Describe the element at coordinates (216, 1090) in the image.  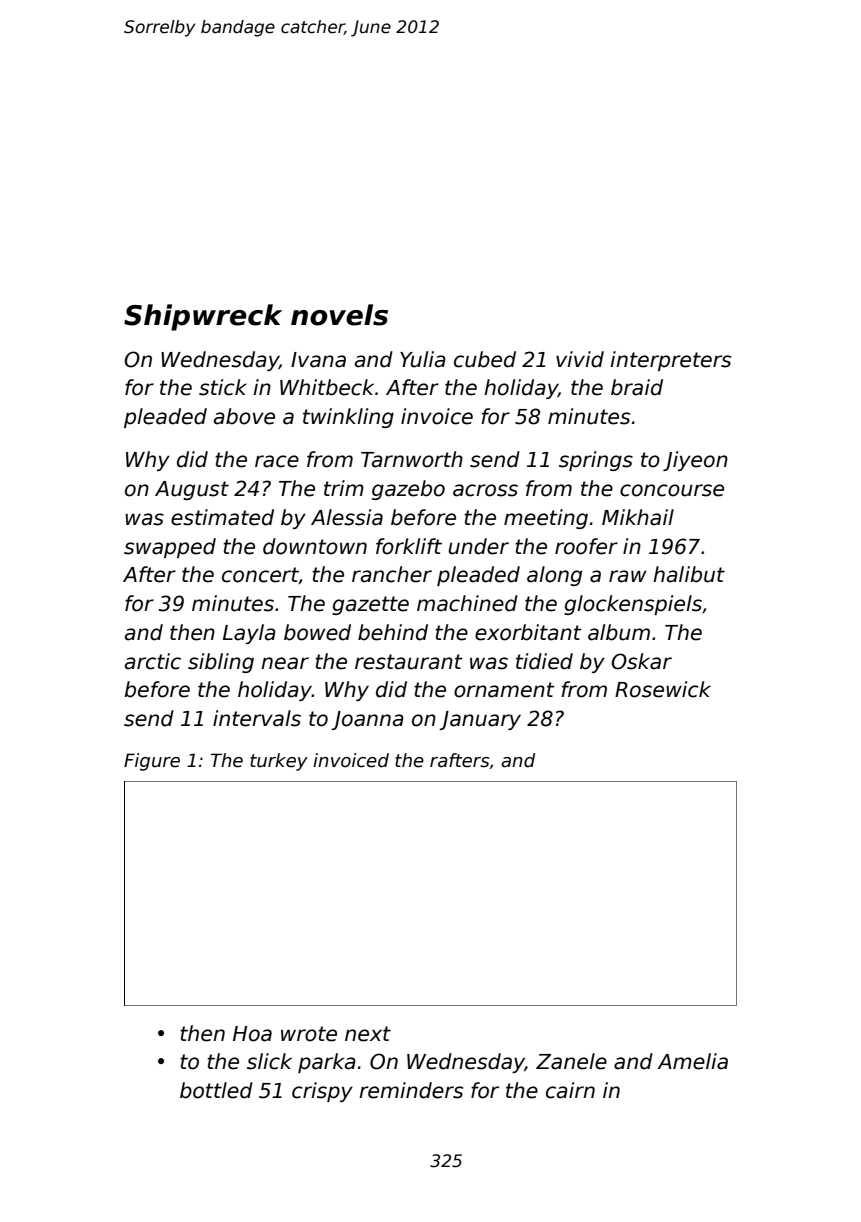
I see `bottled` at that location.
